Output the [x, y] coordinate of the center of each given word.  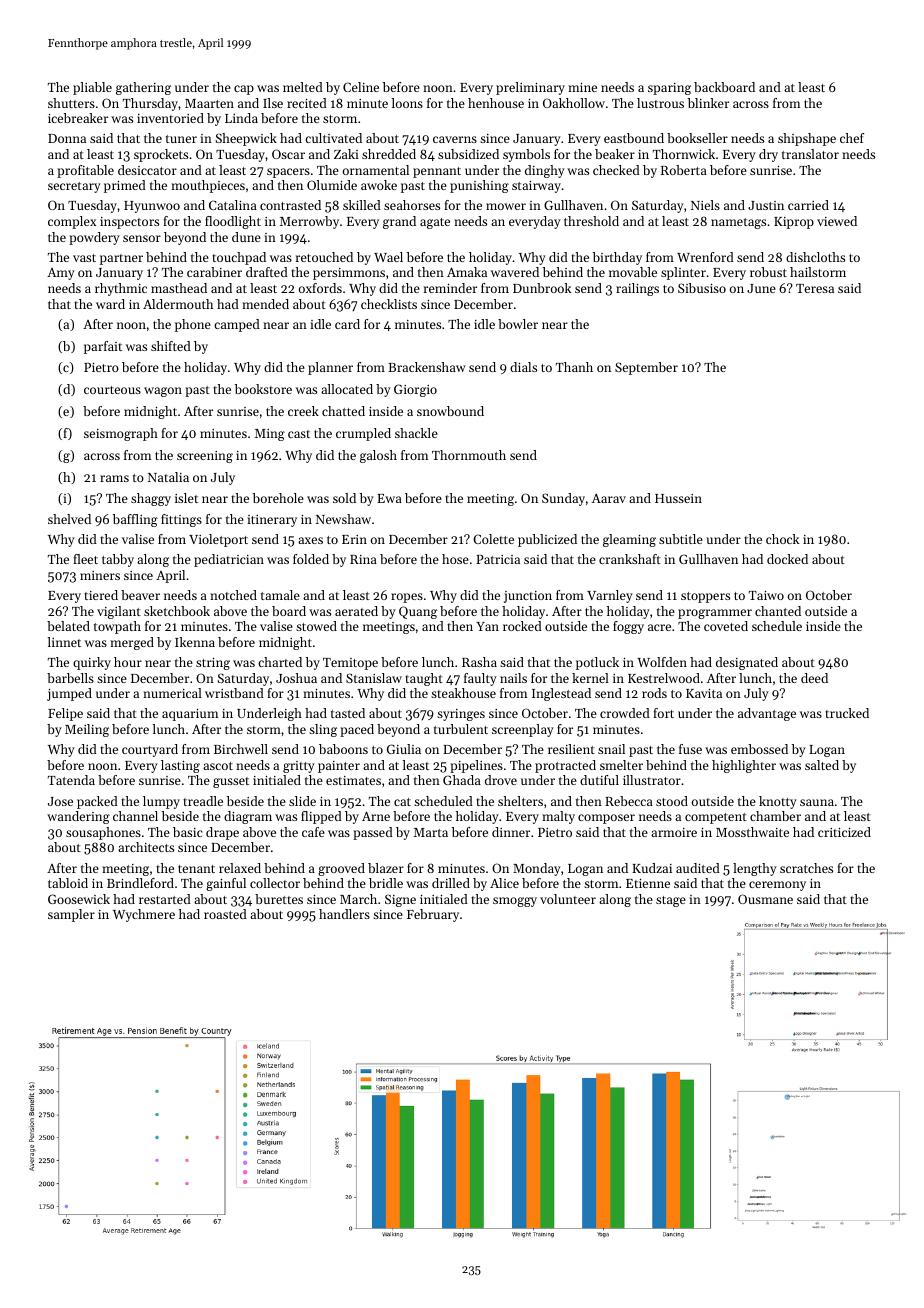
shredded [389, 154]
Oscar [288, 154]
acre [659, 627]
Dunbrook [542, 288]
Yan [487, 626]
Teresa [815, 288]
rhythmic [121, 289]
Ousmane [765, 899]
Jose [60, 801]
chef [852, 138]
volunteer [568, 899]
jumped [69, 694]
